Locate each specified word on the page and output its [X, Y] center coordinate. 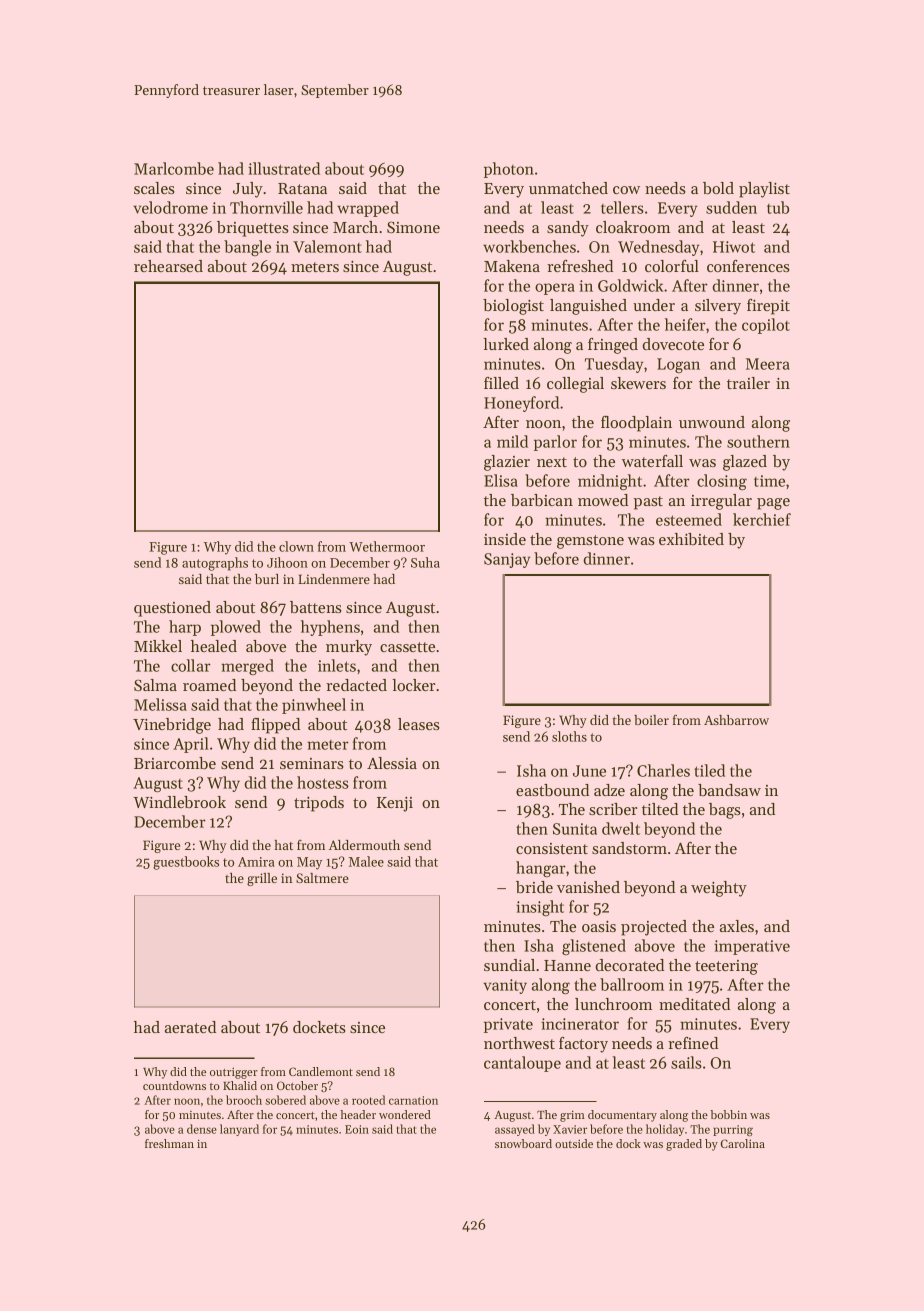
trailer [748, 383]
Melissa [160, 704]
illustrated [284, 168]
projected [654, 928]
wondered [405, 1114]
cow [626, 190]
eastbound [552, 790]
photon [509, 170]
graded [684, 1145]
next [552, 462]
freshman [169, 1143]
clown [296, 546]
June [589, 771]
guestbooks [186, 863]
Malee [366, 861]
